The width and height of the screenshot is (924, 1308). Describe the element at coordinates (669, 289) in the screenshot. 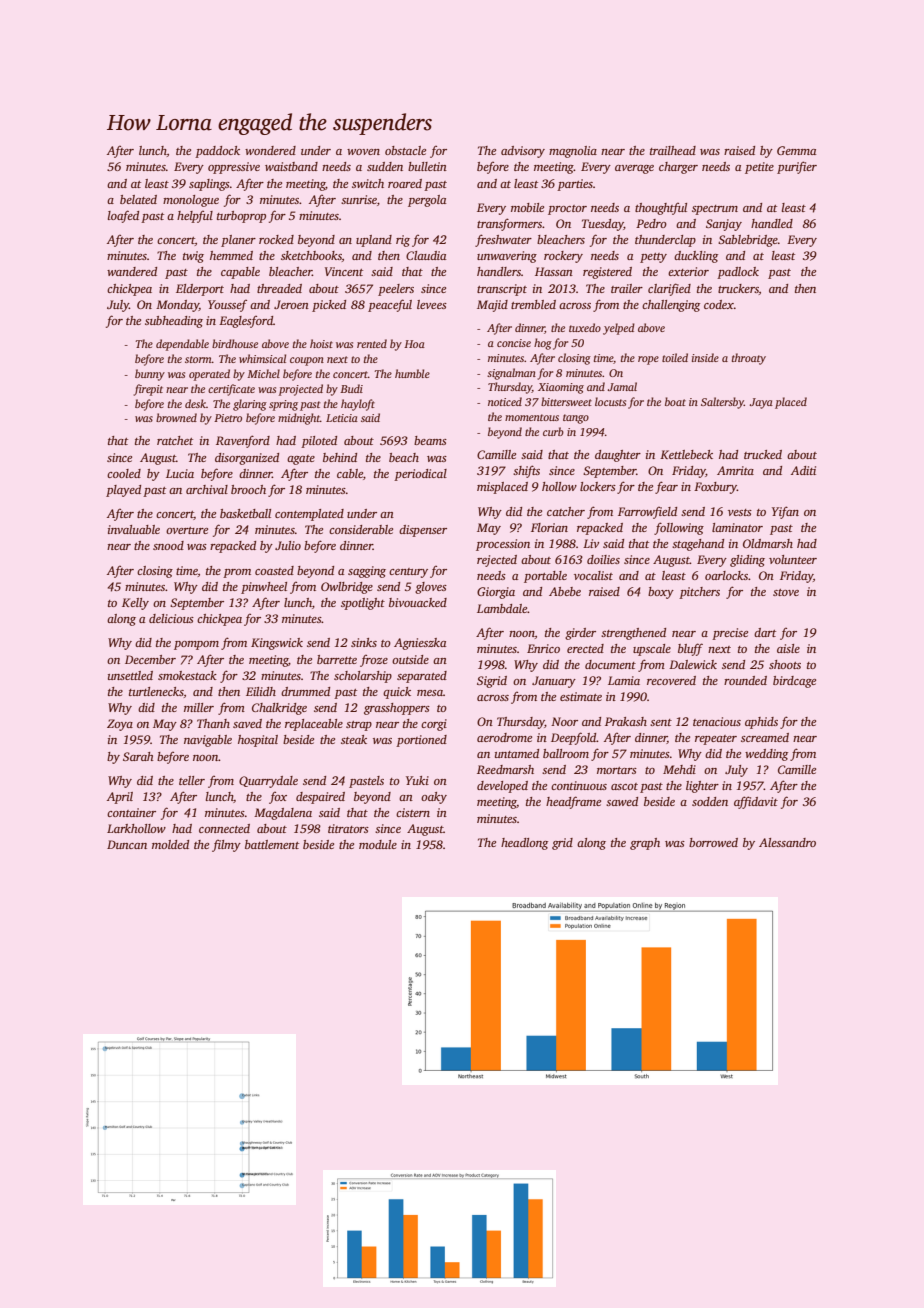

I see `clarified` at that location.
